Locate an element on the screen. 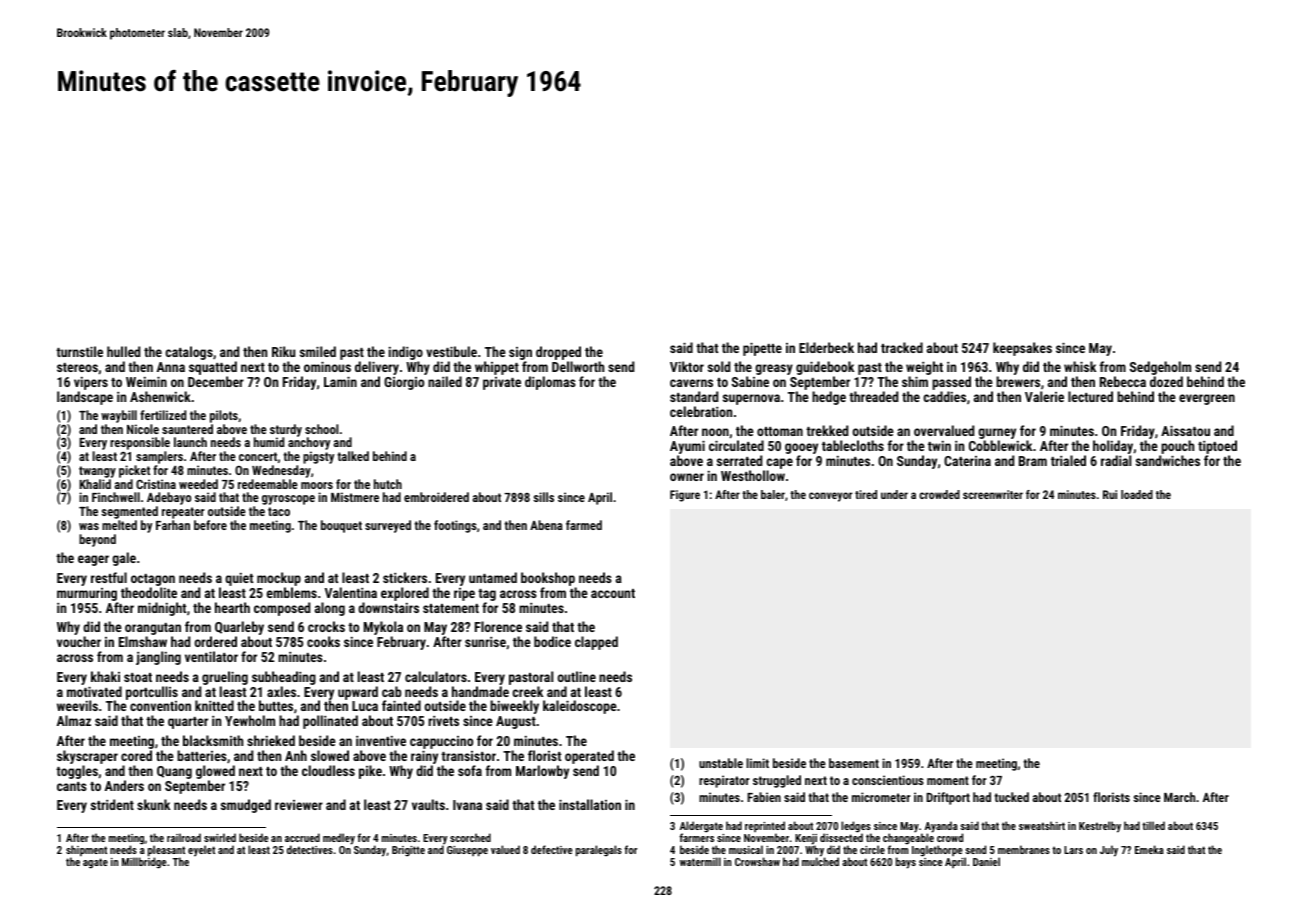  account is located at coordinates (613, 593).
